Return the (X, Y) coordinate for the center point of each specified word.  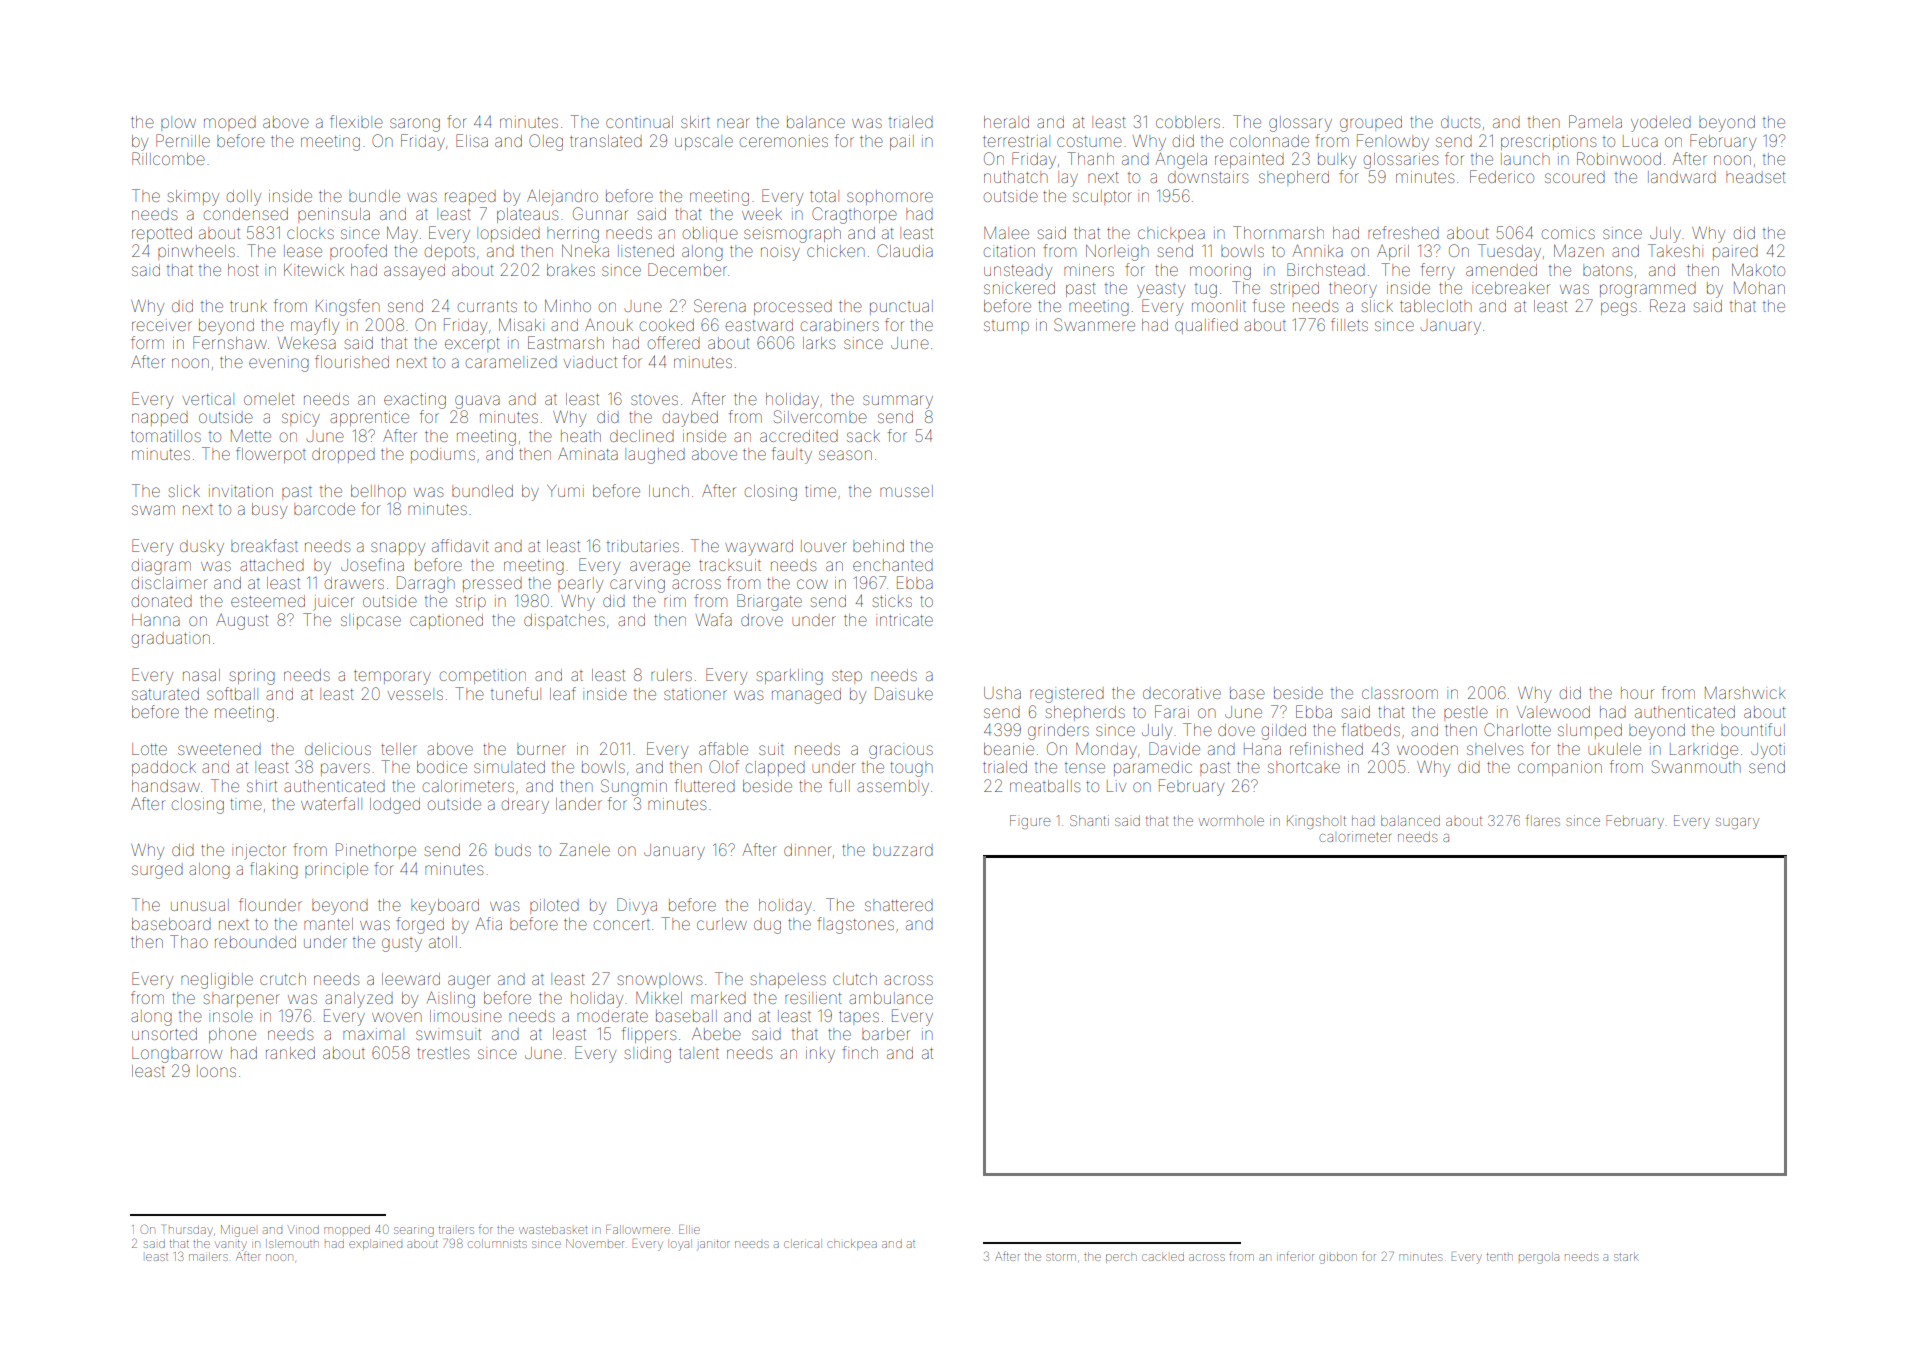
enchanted (893, 565)
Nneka (585, 251)
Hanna (156, 620)
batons (1607, 270)
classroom (1400, 693)
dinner (808, 850)
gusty (402, 945)
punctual (901, 307)
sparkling (789, 677)
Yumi (565, 491)
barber (886, 1034)
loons (216, 1071)
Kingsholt (1316, 822)
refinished (1326, 748)
